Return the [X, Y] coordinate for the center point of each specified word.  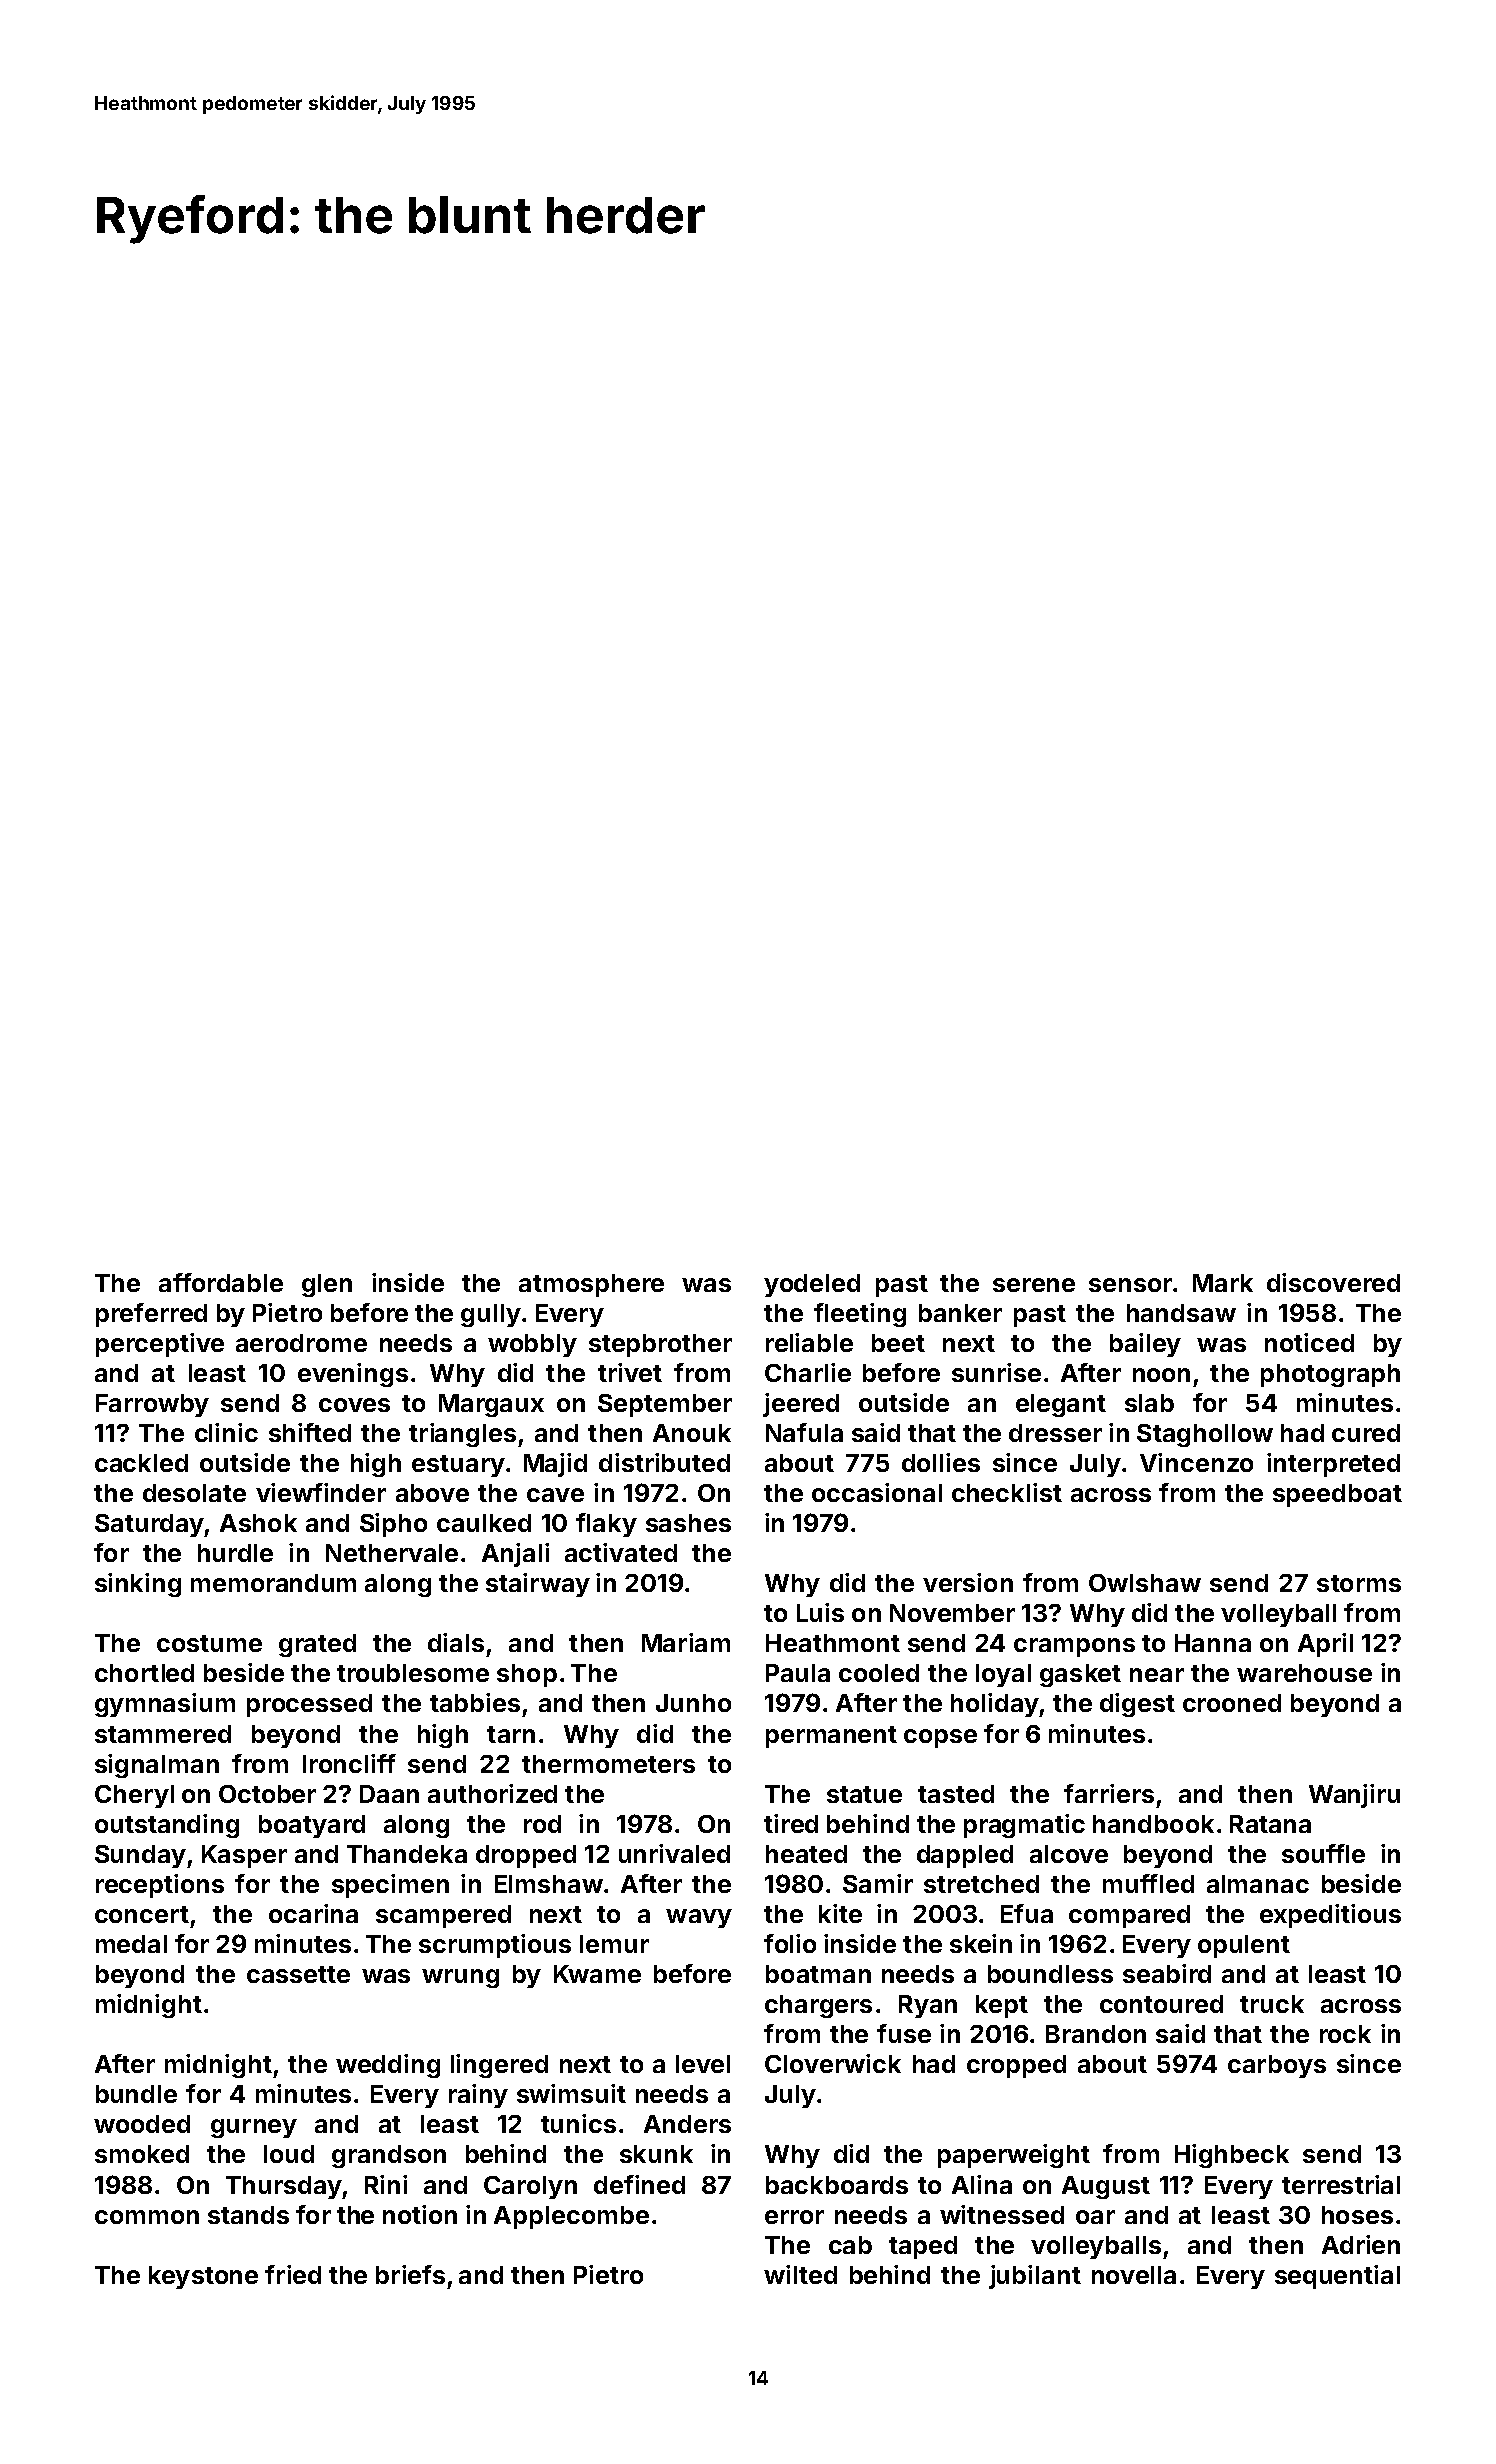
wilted [800, 2274]
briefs [410, 2274]
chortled [144, 1673]
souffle [1323, 1853]
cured [1366, 1433]
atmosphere [591, 1285]
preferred [151, 1315]
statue [864, 1794]
